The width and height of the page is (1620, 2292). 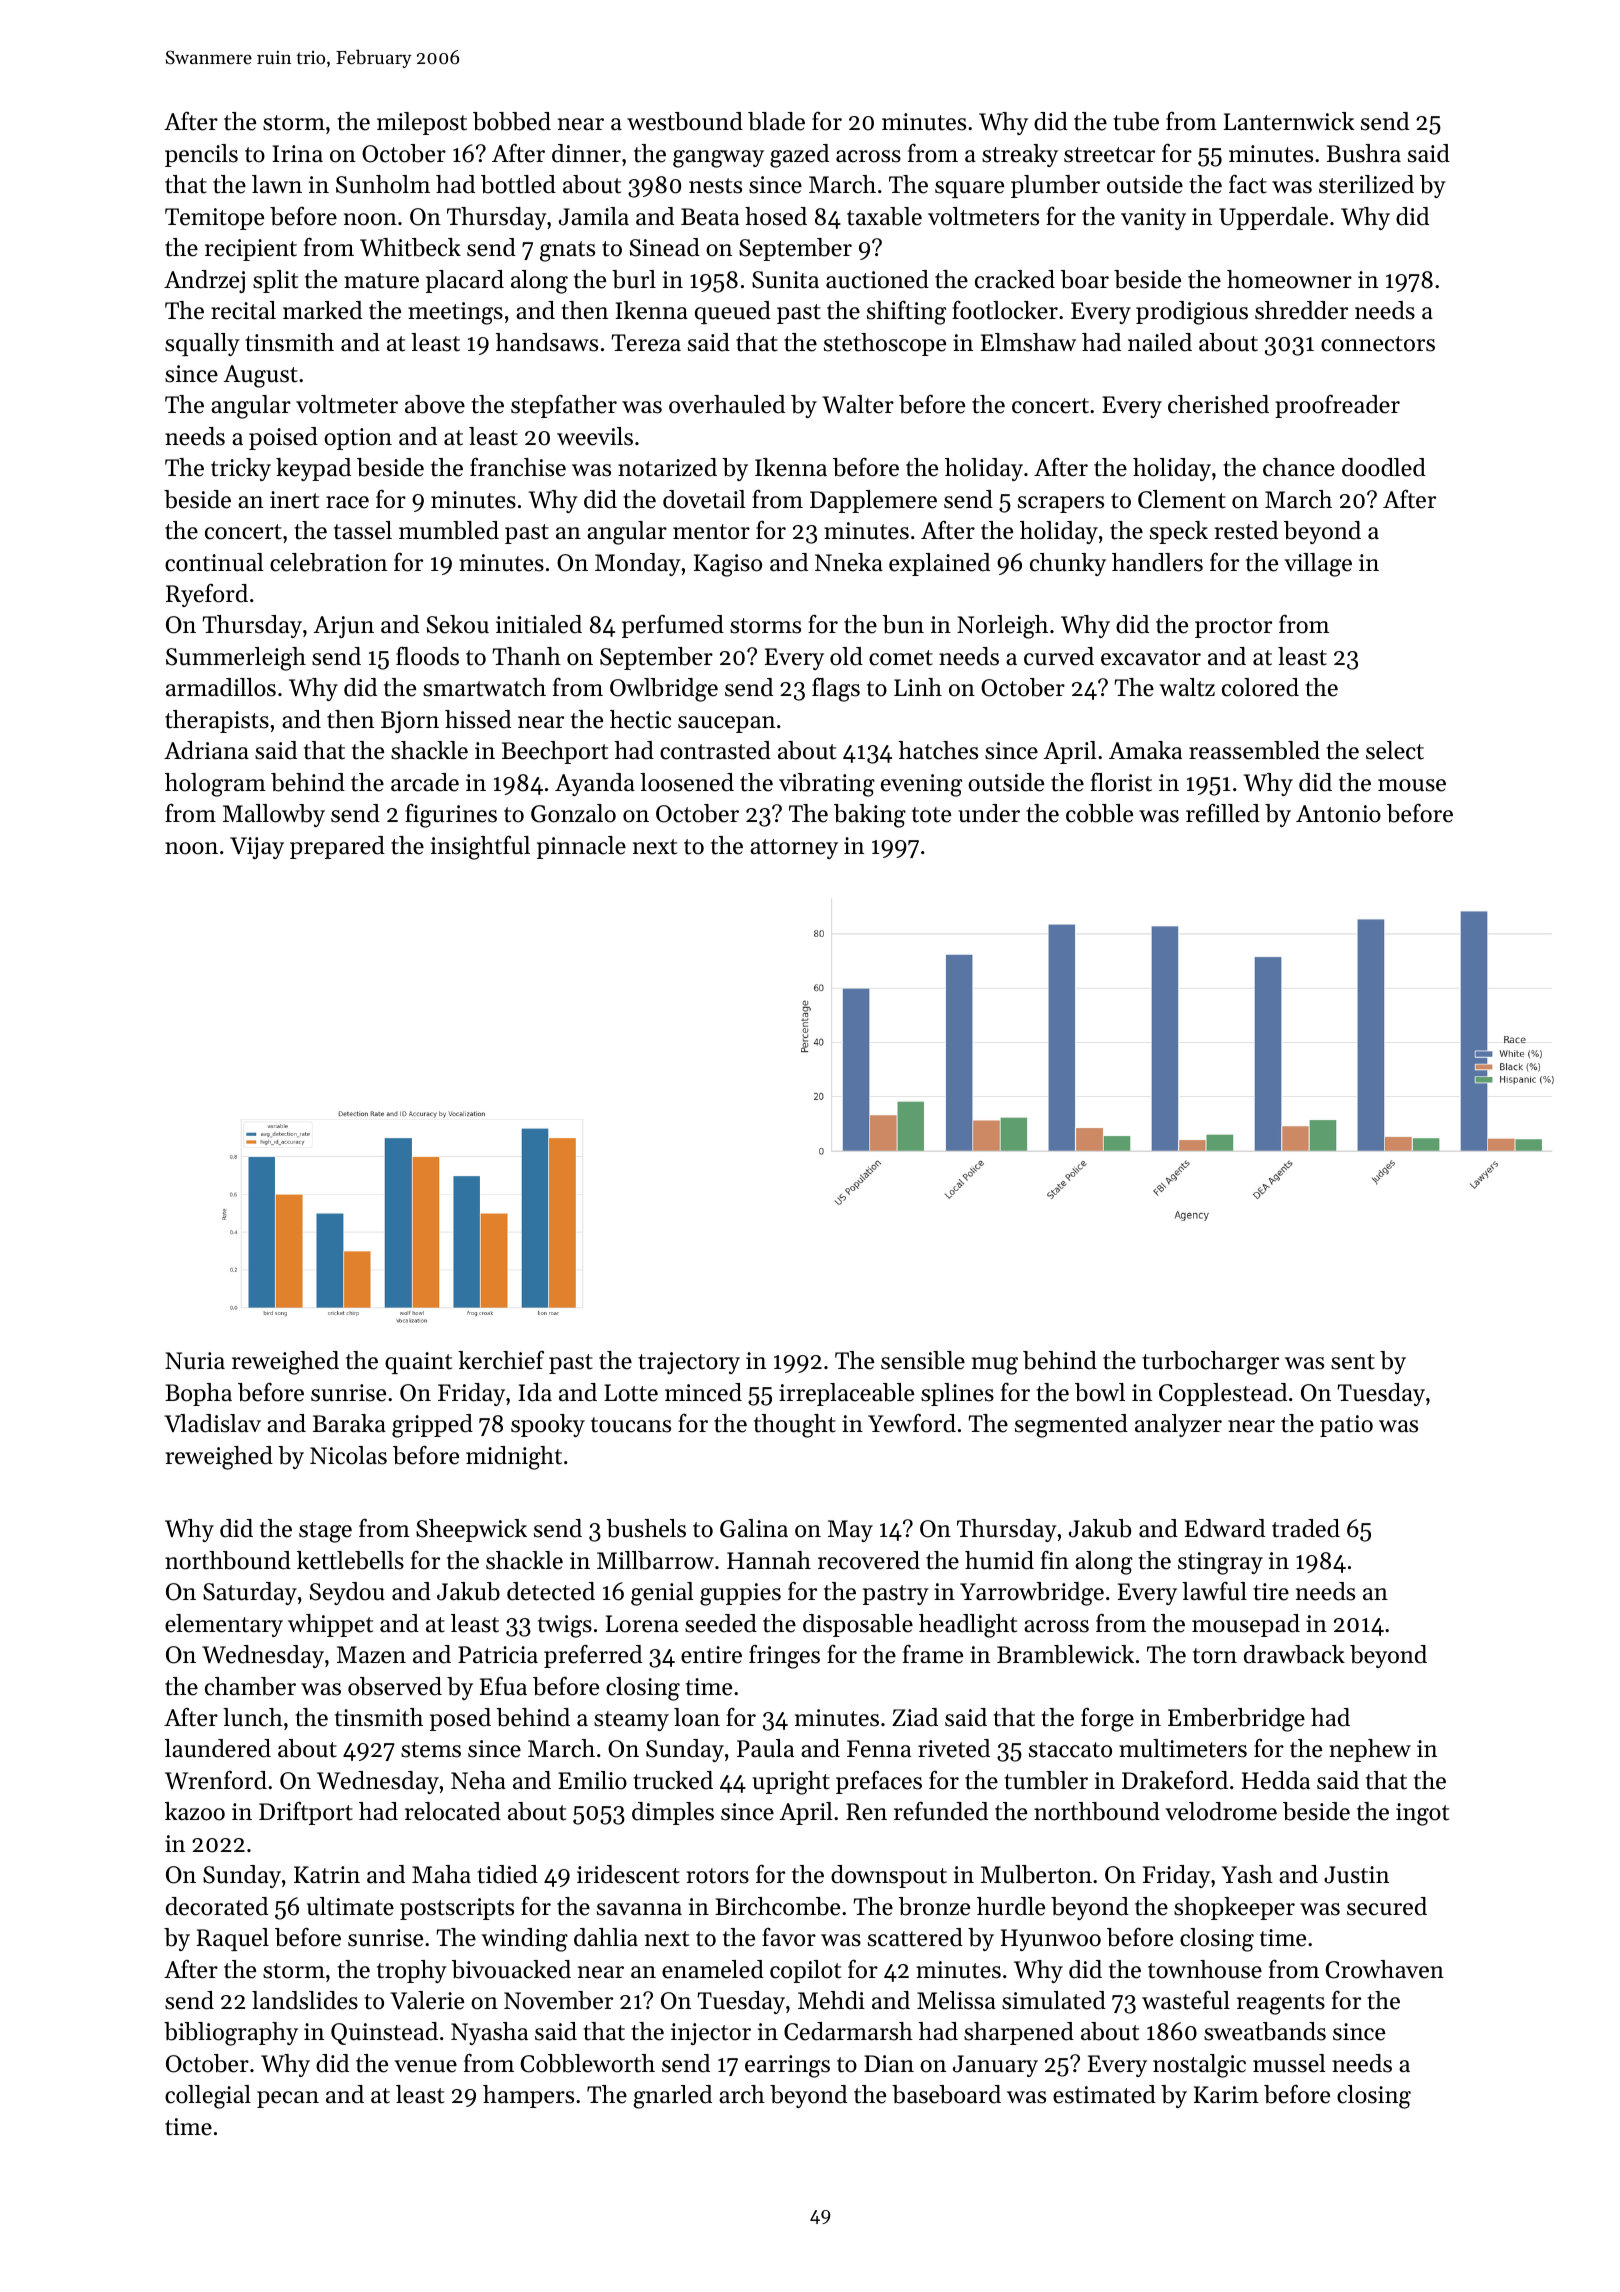 I want to click on doodled, so click(x=1384, y=467).
